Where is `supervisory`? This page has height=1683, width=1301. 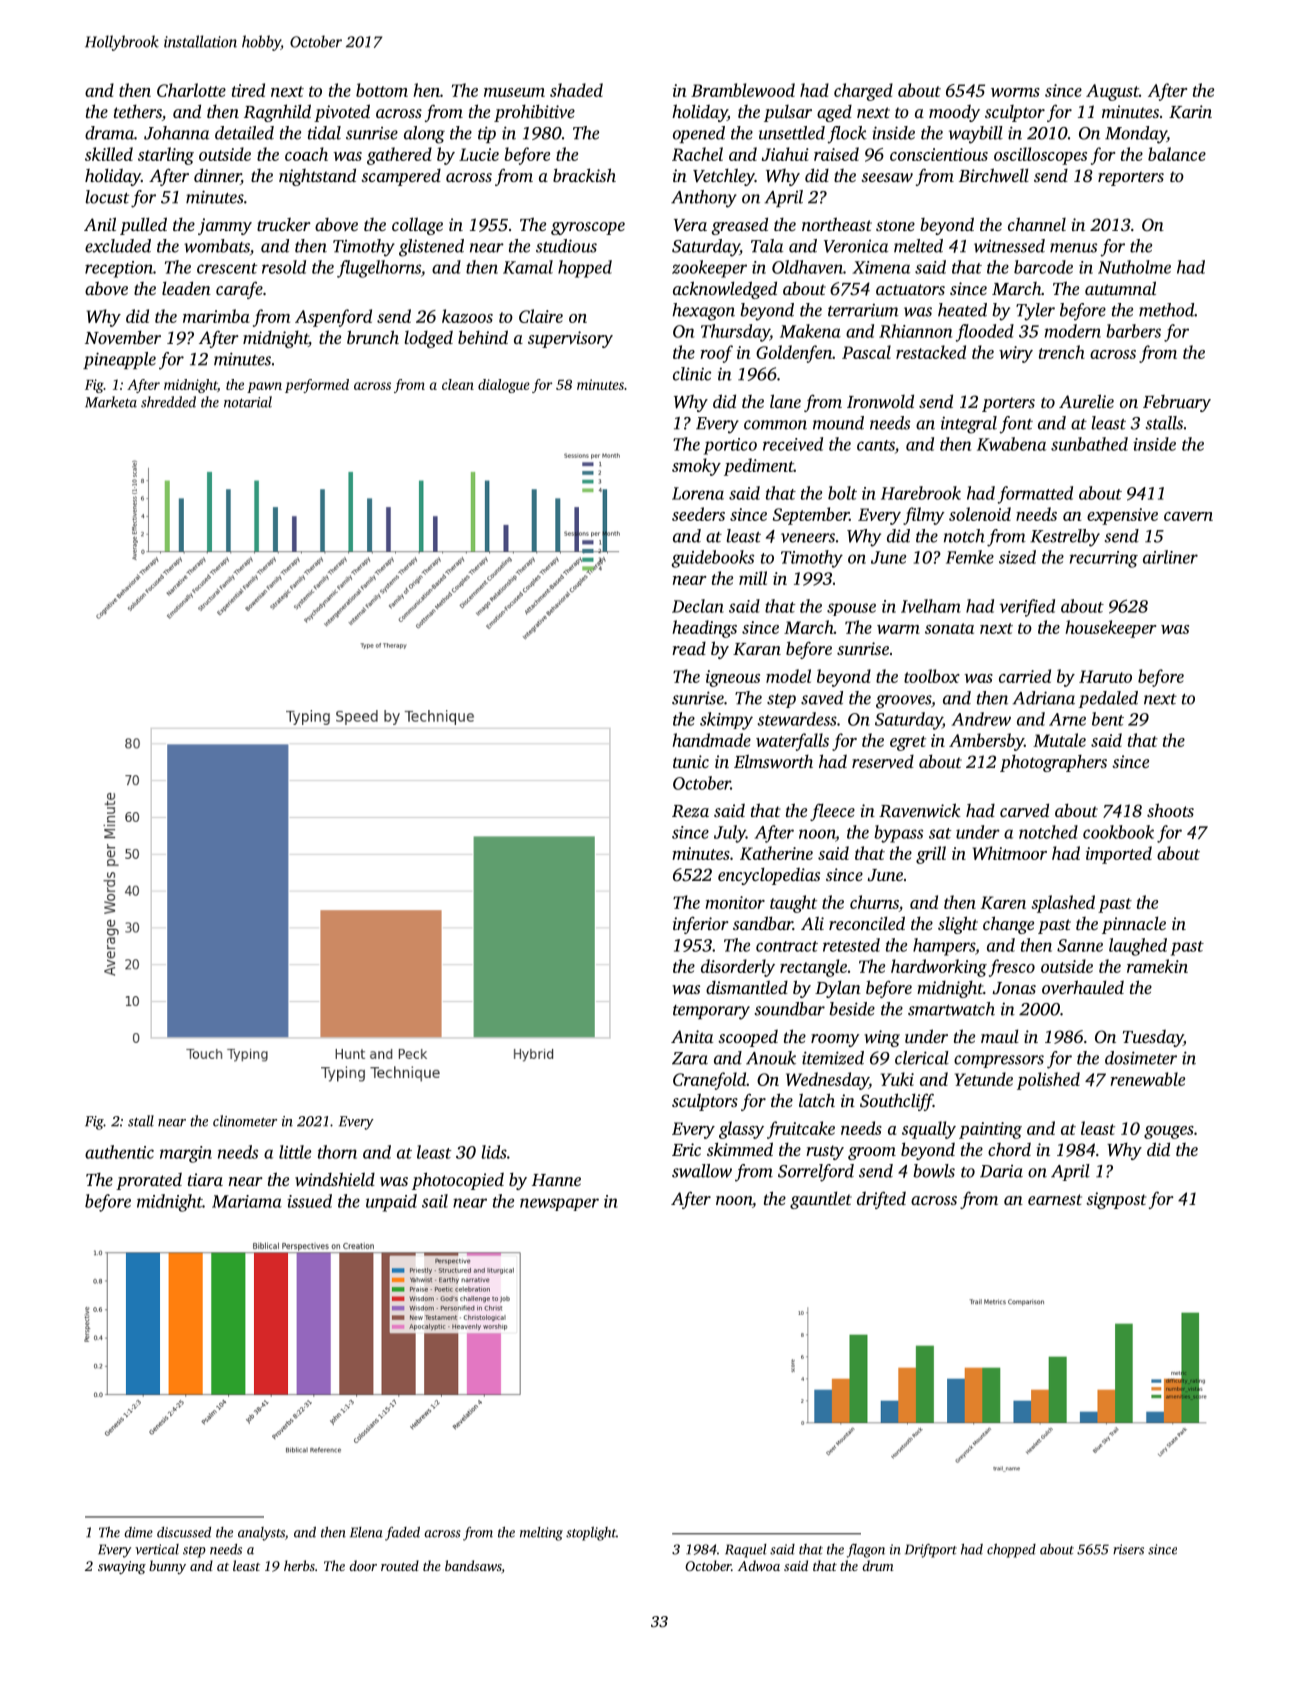
supervisory is located at coordinates (570, 339).
